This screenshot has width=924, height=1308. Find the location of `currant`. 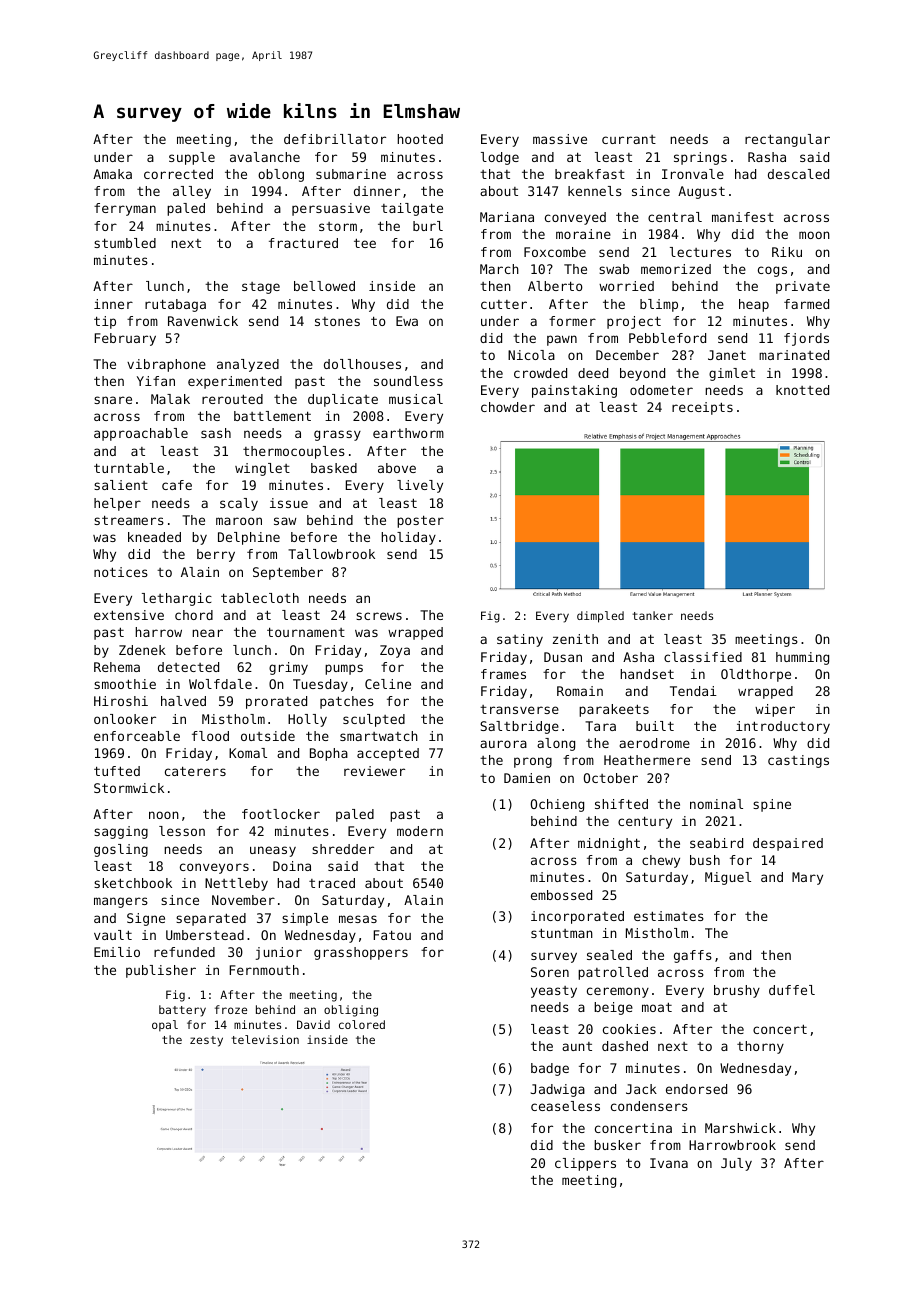

currant is located at coordinates (629, 139).
